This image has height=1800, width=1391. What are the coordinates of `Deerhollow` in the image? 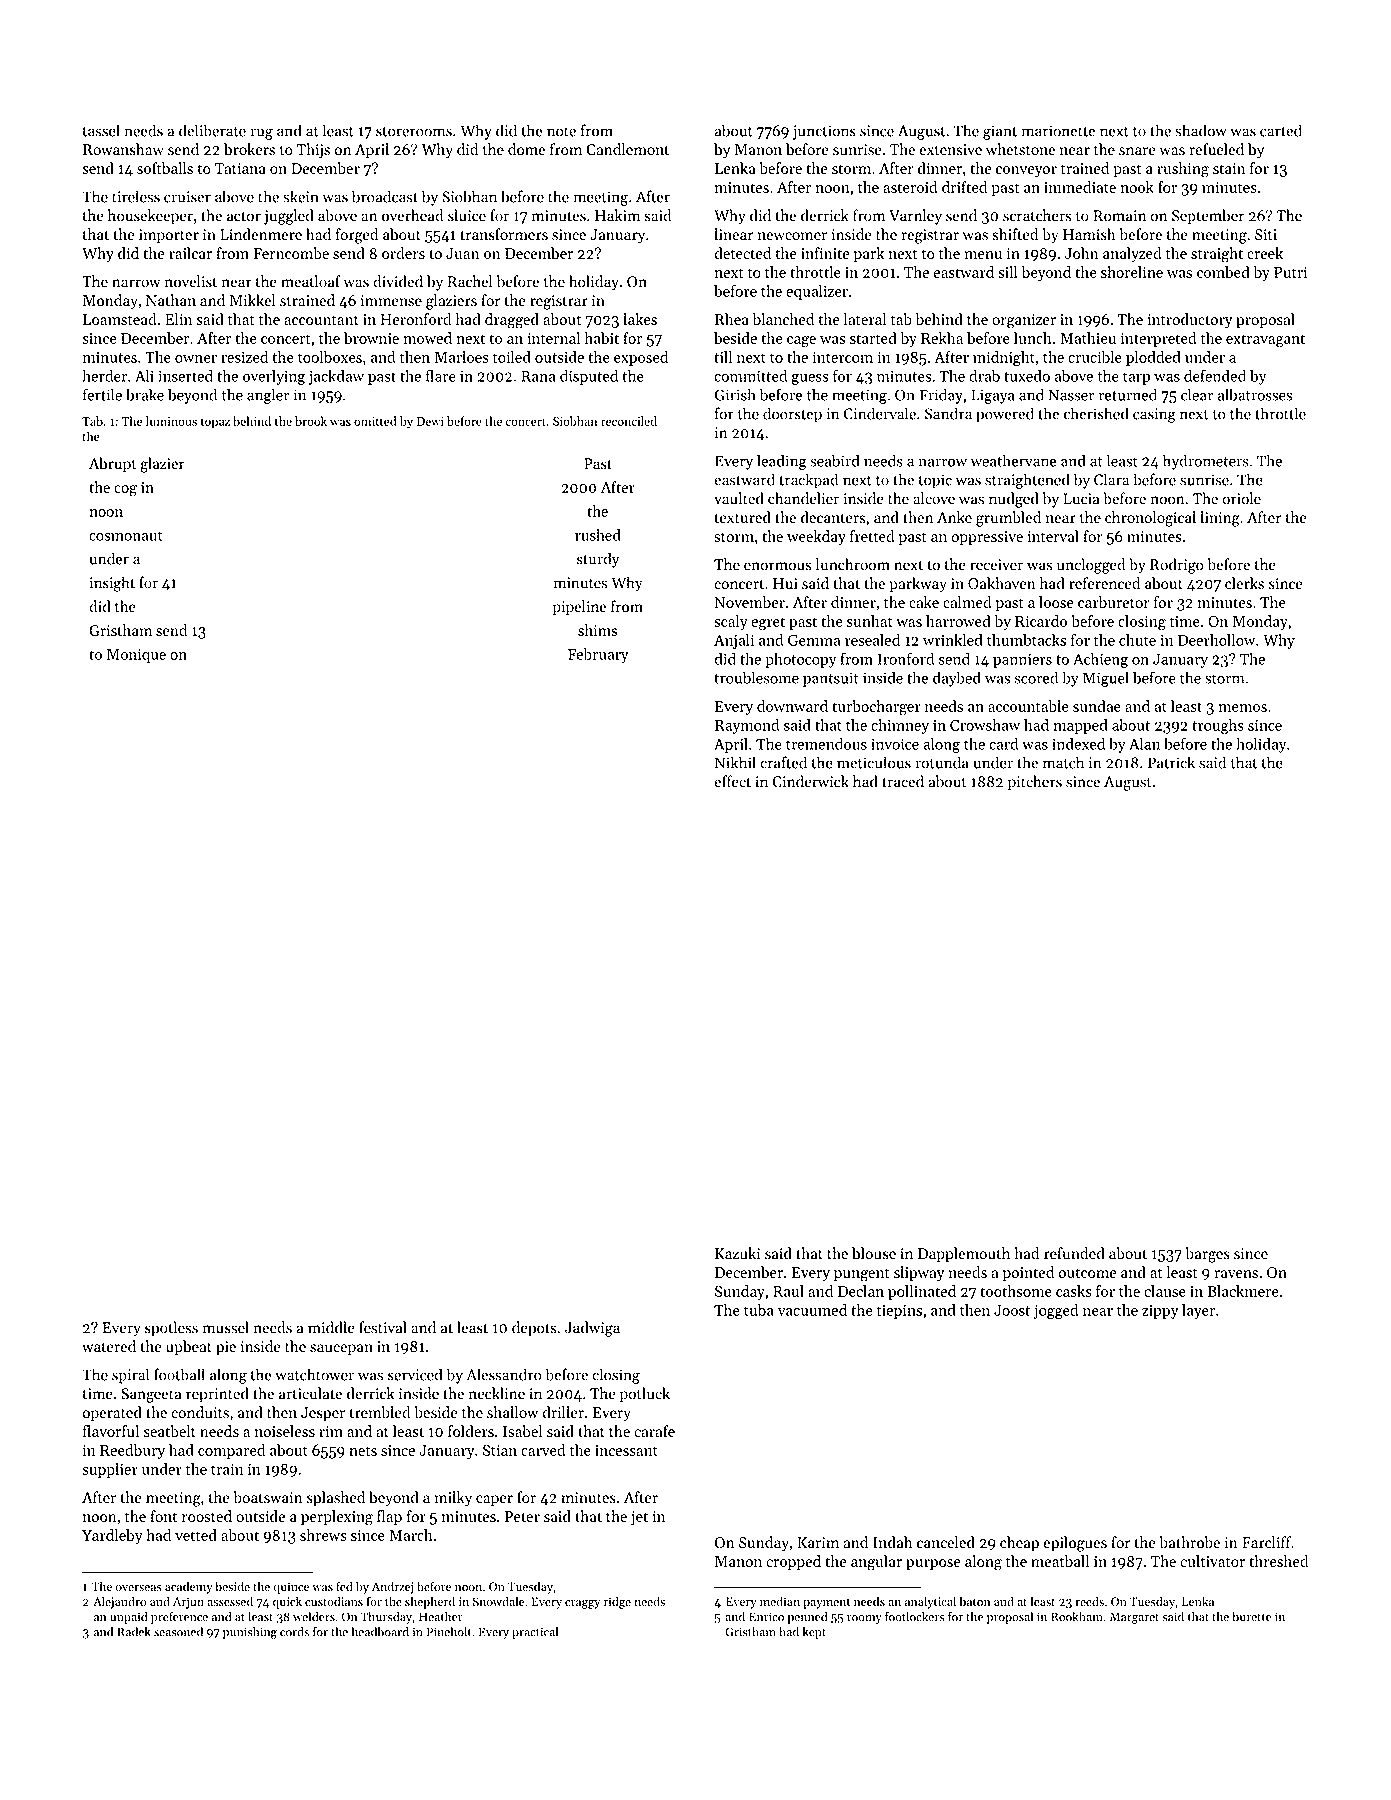 It's located at (1216, 640).
